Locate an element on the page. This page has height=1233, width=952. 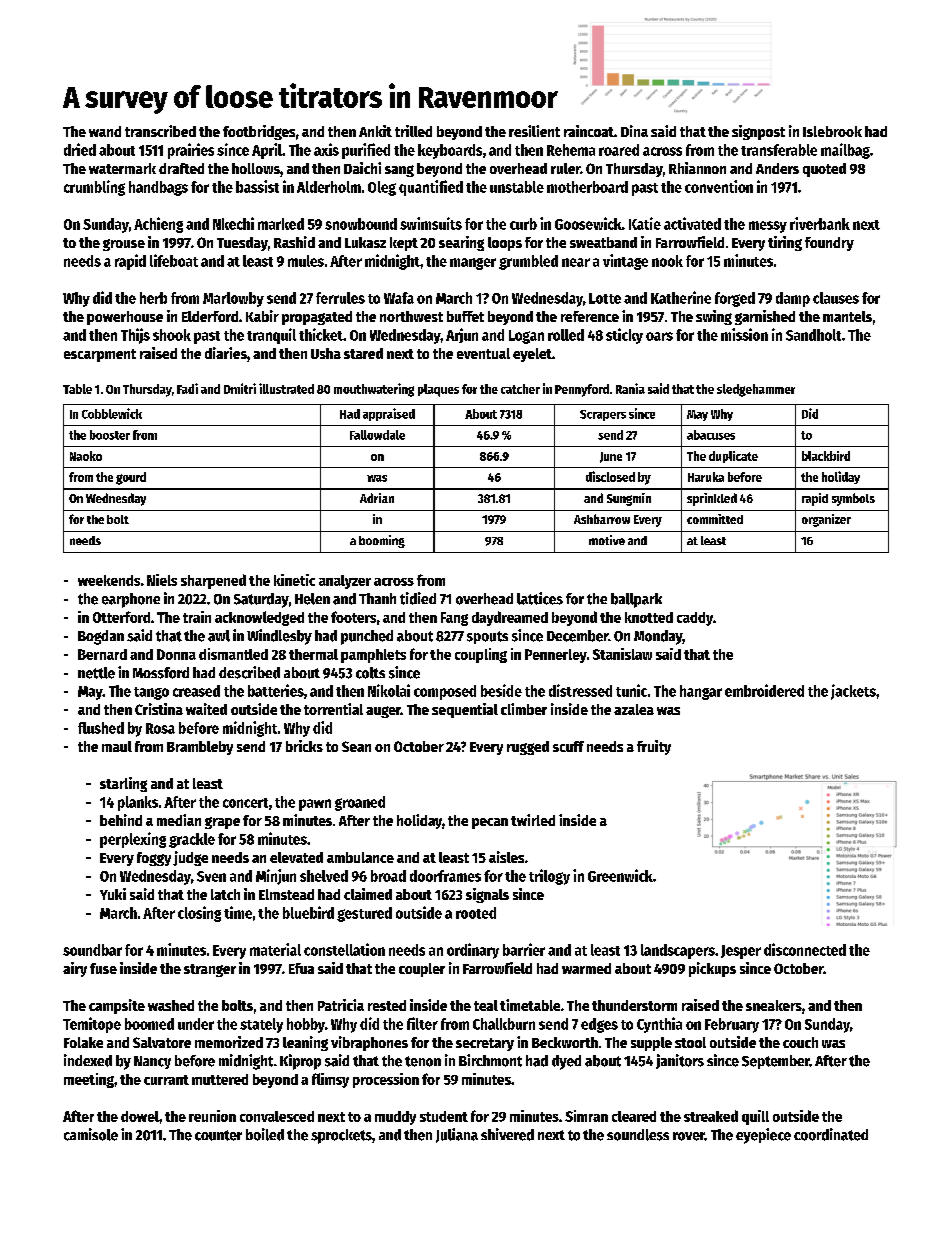
organizer is located at coordinates (826, 520).
